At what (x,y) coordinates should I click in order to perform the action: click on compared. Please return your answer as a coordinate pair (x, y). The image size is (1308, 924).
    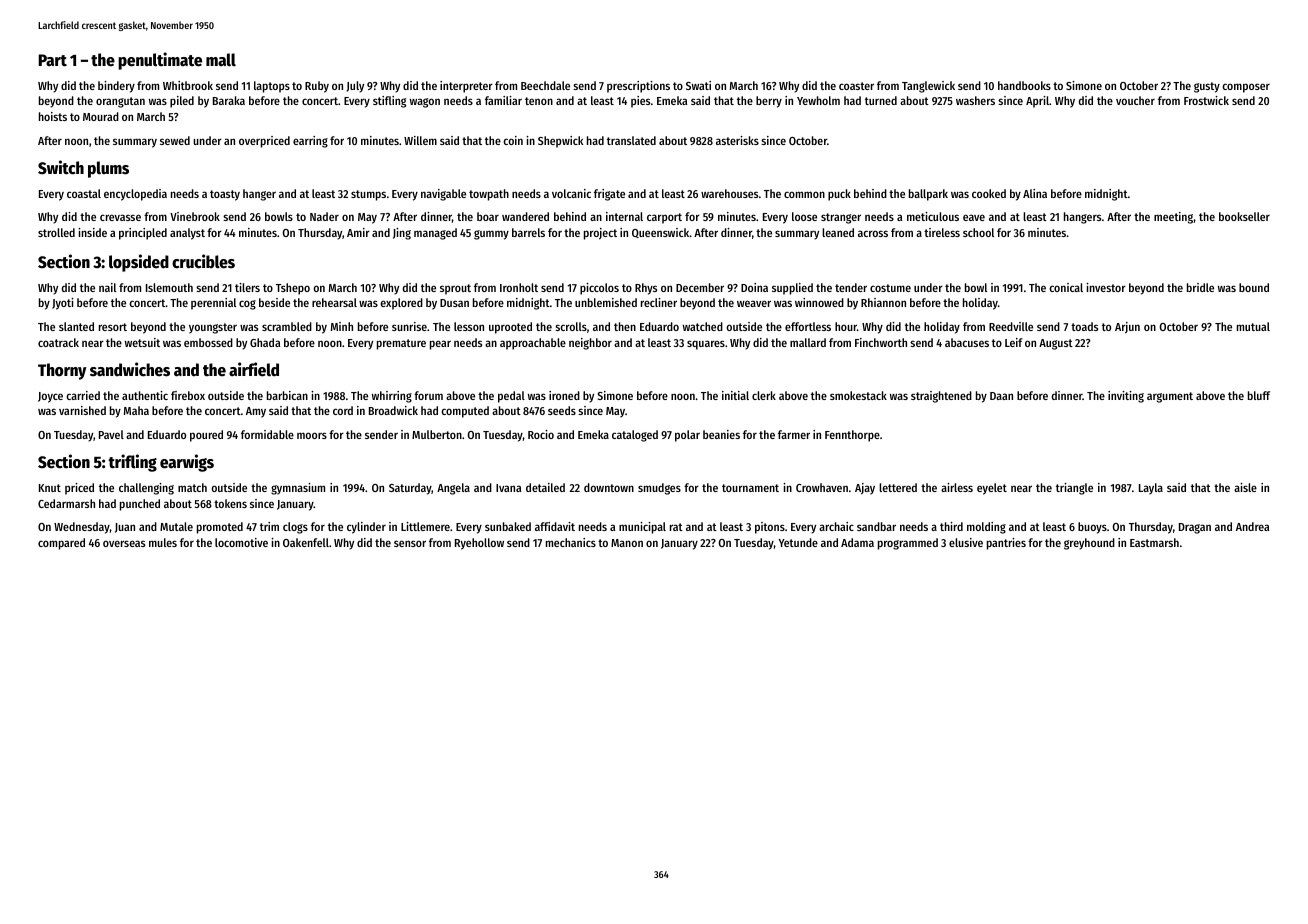
    Looking at the image, I should click on (61, 544).
